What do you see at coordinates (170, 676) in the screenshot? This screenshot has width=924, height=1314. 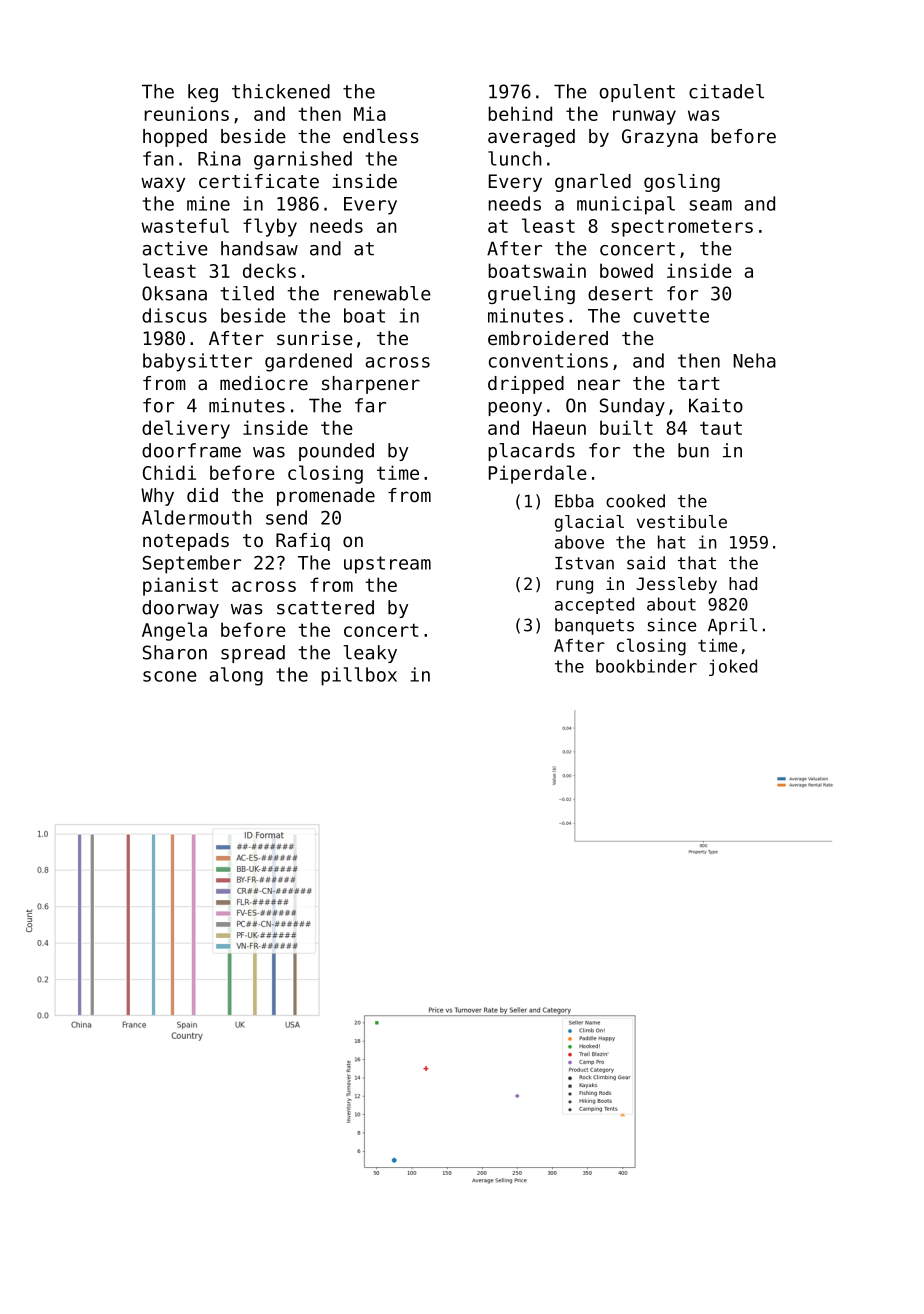 I see `scone` at bounding box center [170, 676].
